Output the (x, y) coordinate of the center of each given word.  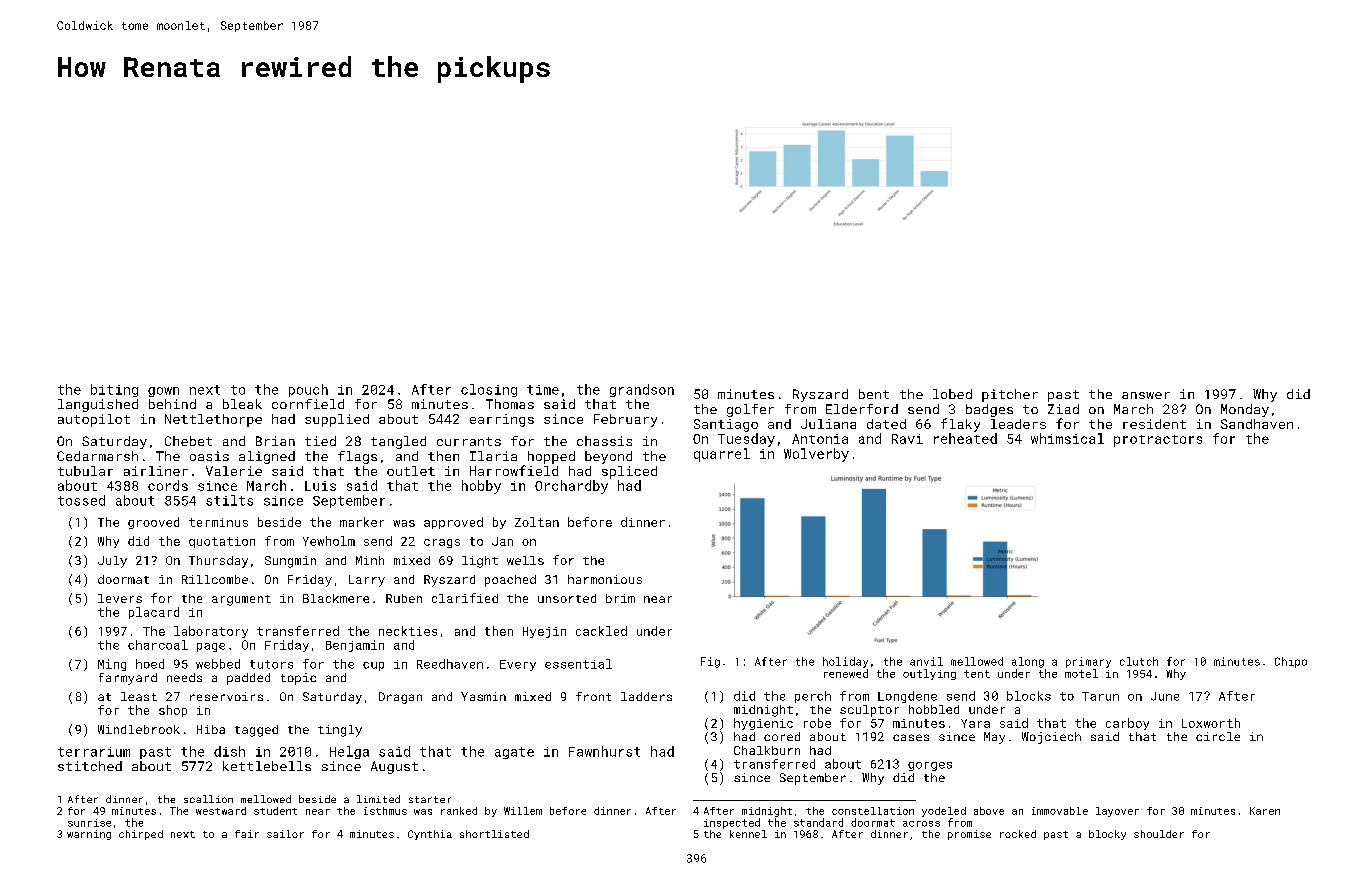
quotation (222, 542)
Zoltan (537, 522)
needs (184, 677)
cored (782, 736)
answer (1146, 395)
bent (874, 394)
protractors (1158, 441)
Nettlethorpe (213, 420)
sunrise (89, 823)
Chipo (1291, 662)
